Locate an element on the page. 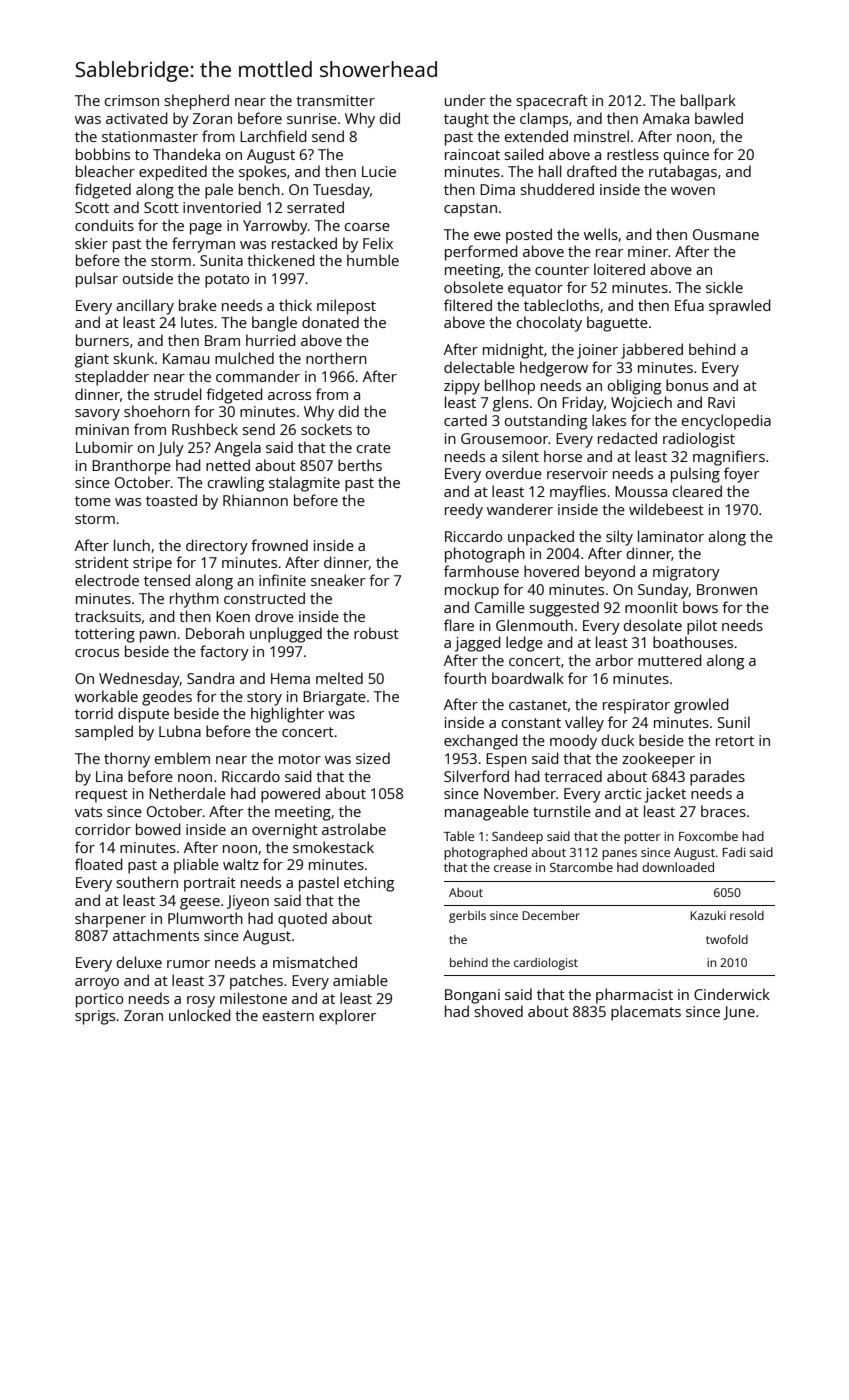  redacted is located at coordinates (627, 438).
